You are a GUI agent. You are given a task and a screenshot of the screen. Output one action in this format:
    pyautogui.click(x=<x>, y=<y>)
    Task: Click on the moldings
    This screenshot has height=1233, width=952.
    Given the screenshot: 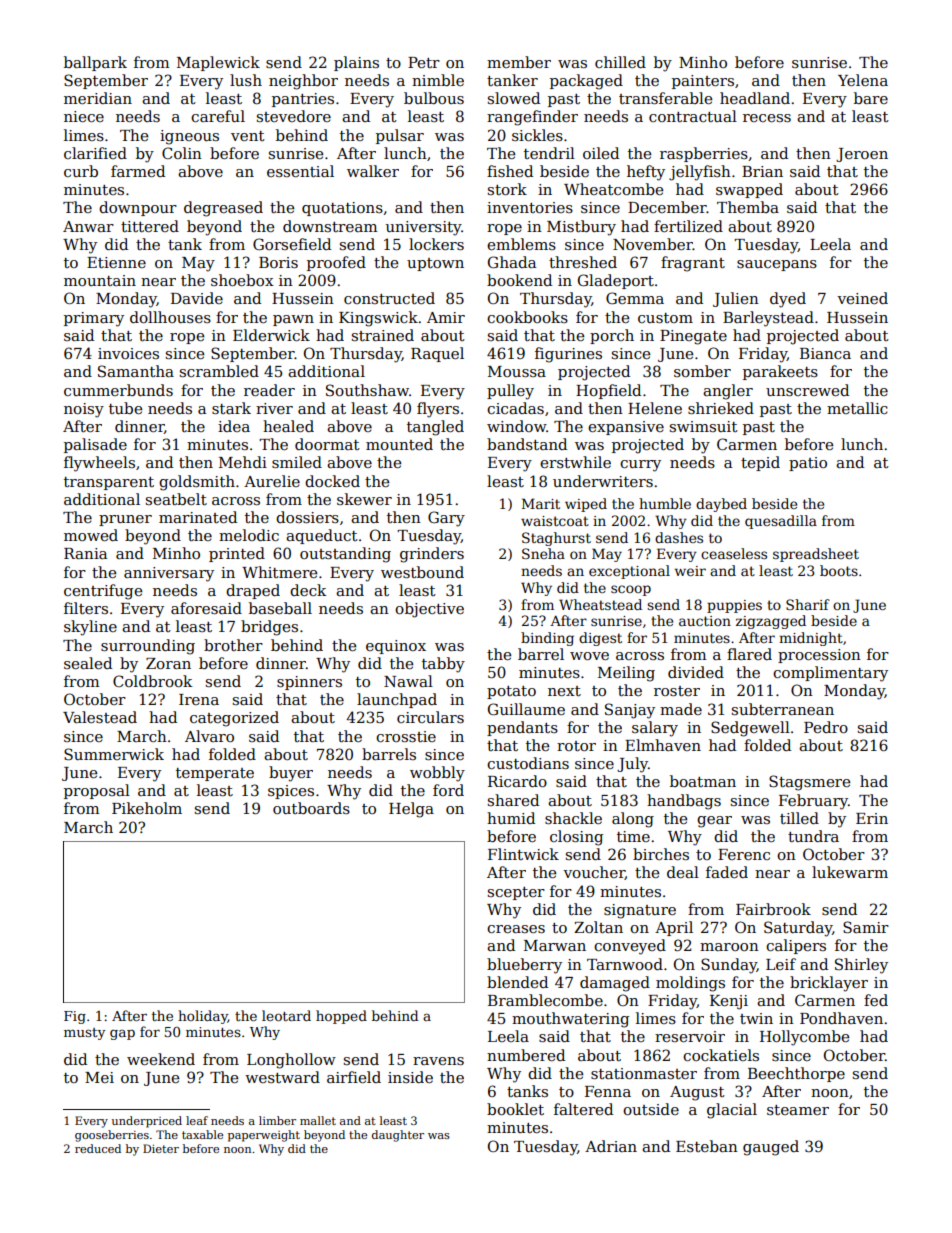 What is the action you would take?
    pyautogui.click(x=690, y=984)
